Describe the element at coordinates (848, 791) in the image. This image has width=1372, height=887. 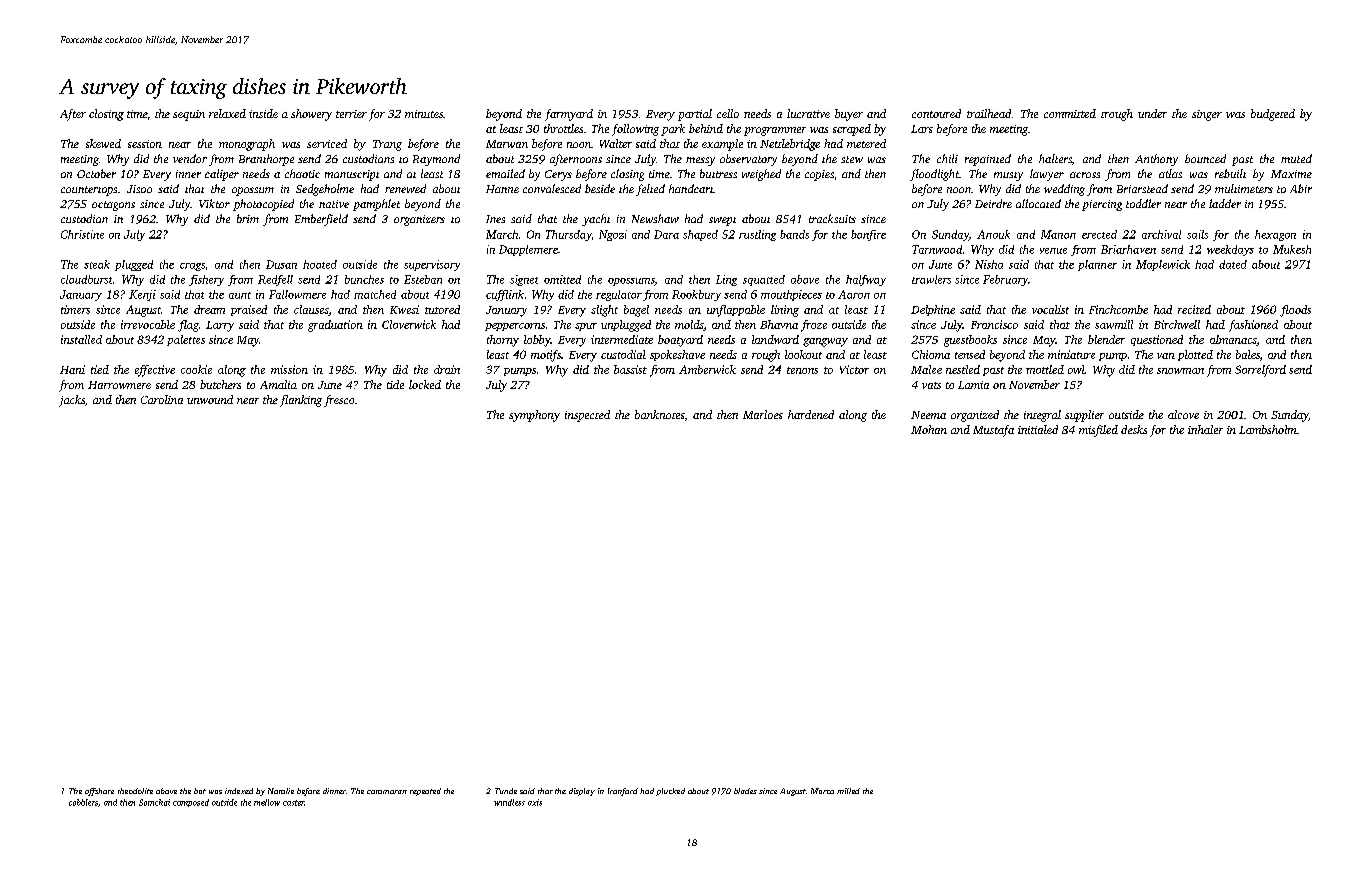
I see `milled` at that location.
